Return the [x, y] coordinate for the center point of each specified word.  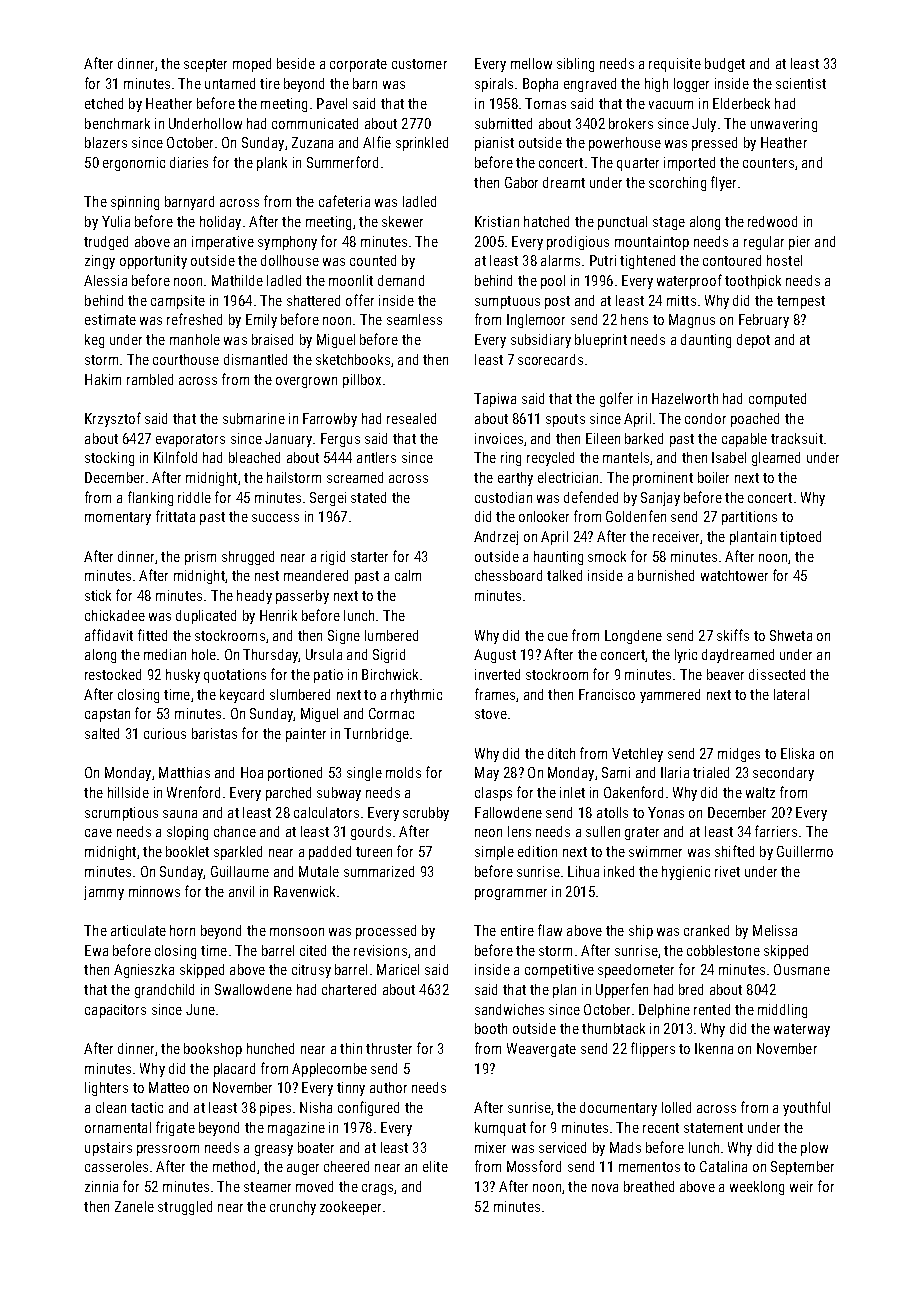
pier [799, 243]
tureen [374, 852]
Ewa [96, 950]
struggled [185, 1208]
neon [488, 833]
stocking [109, 459]
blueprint [601, 341]
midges [739, 755]
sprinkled [422, 144]
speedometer [636, 971]
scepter [205, 65]
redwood [772, 221]
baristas [214, 733]
